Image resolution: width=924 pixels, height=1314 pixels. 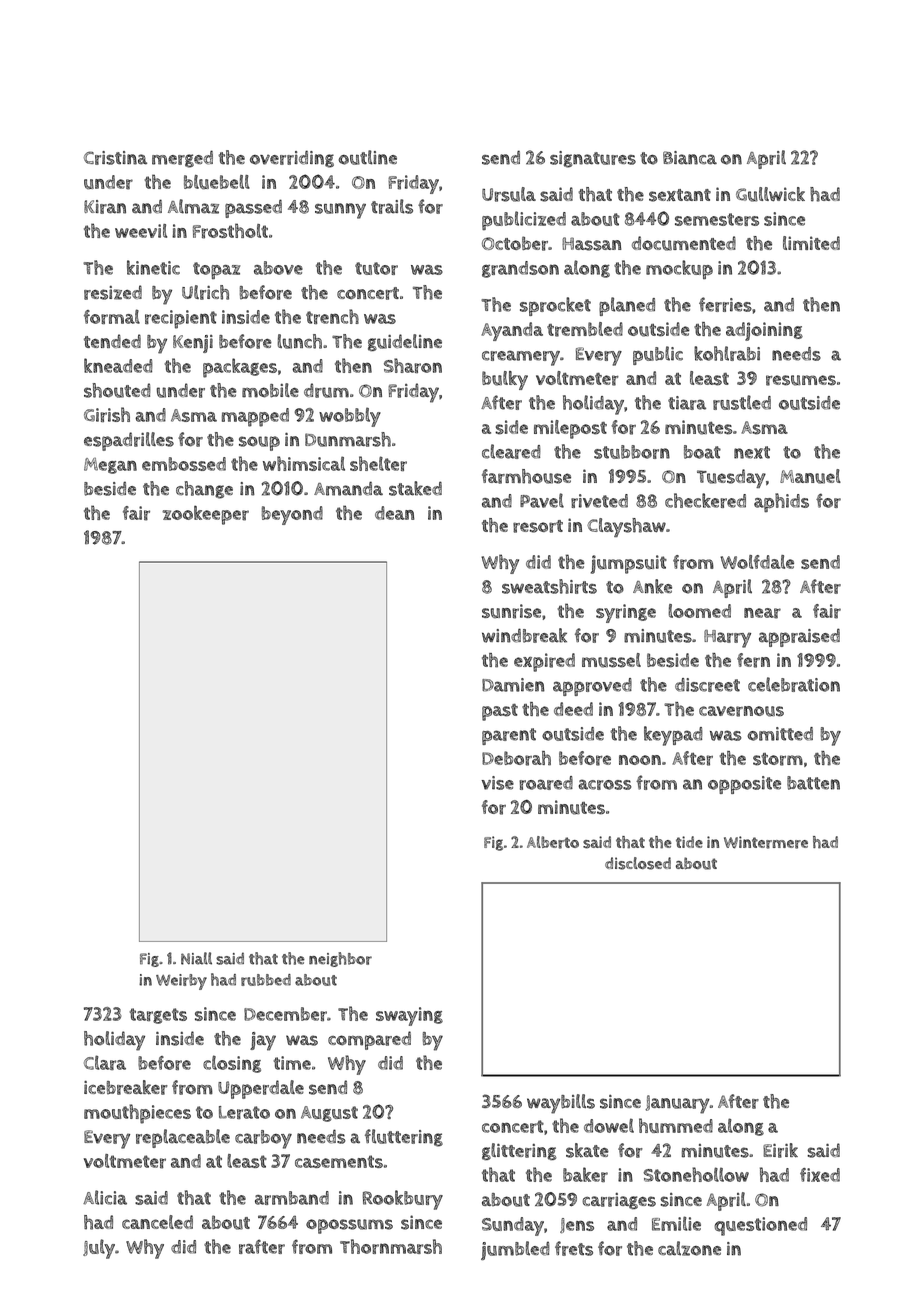 I want to click on Bianca, so click(x=690, y=158).
